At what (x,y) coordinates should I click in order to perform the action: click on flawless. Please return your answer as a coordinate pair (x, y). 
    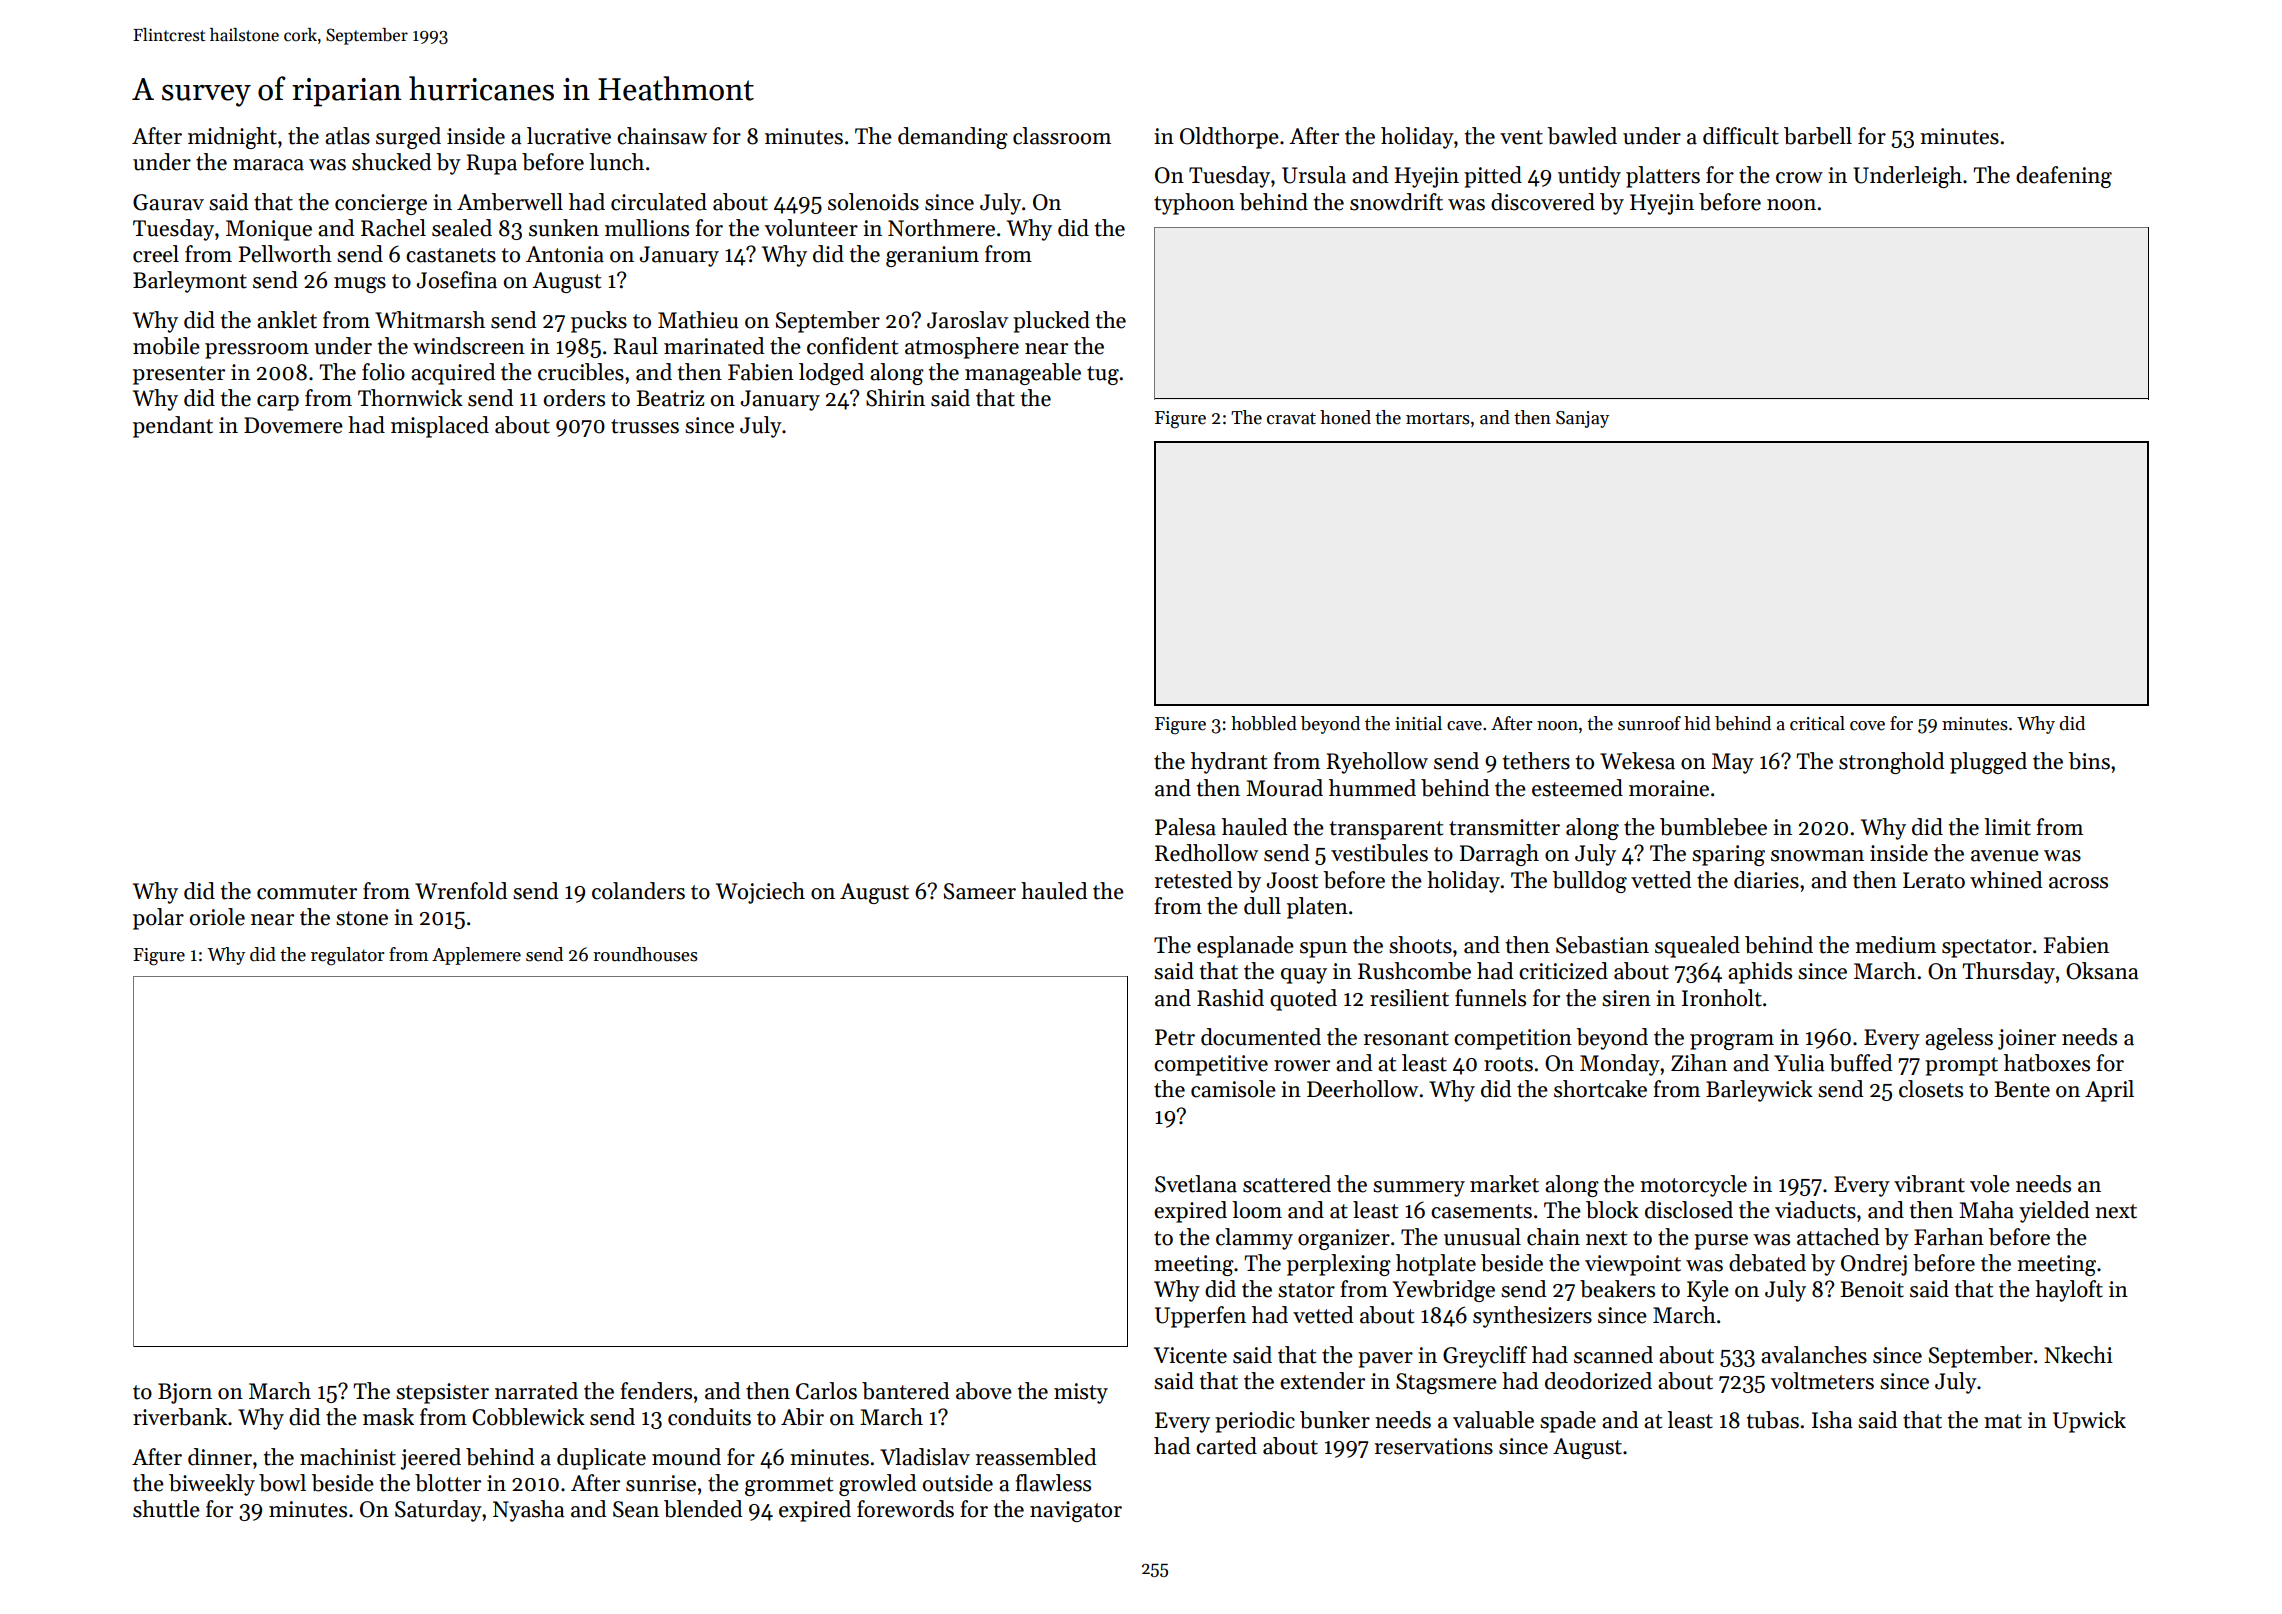
    Looking at the image, I should click on (1053, 1483).
